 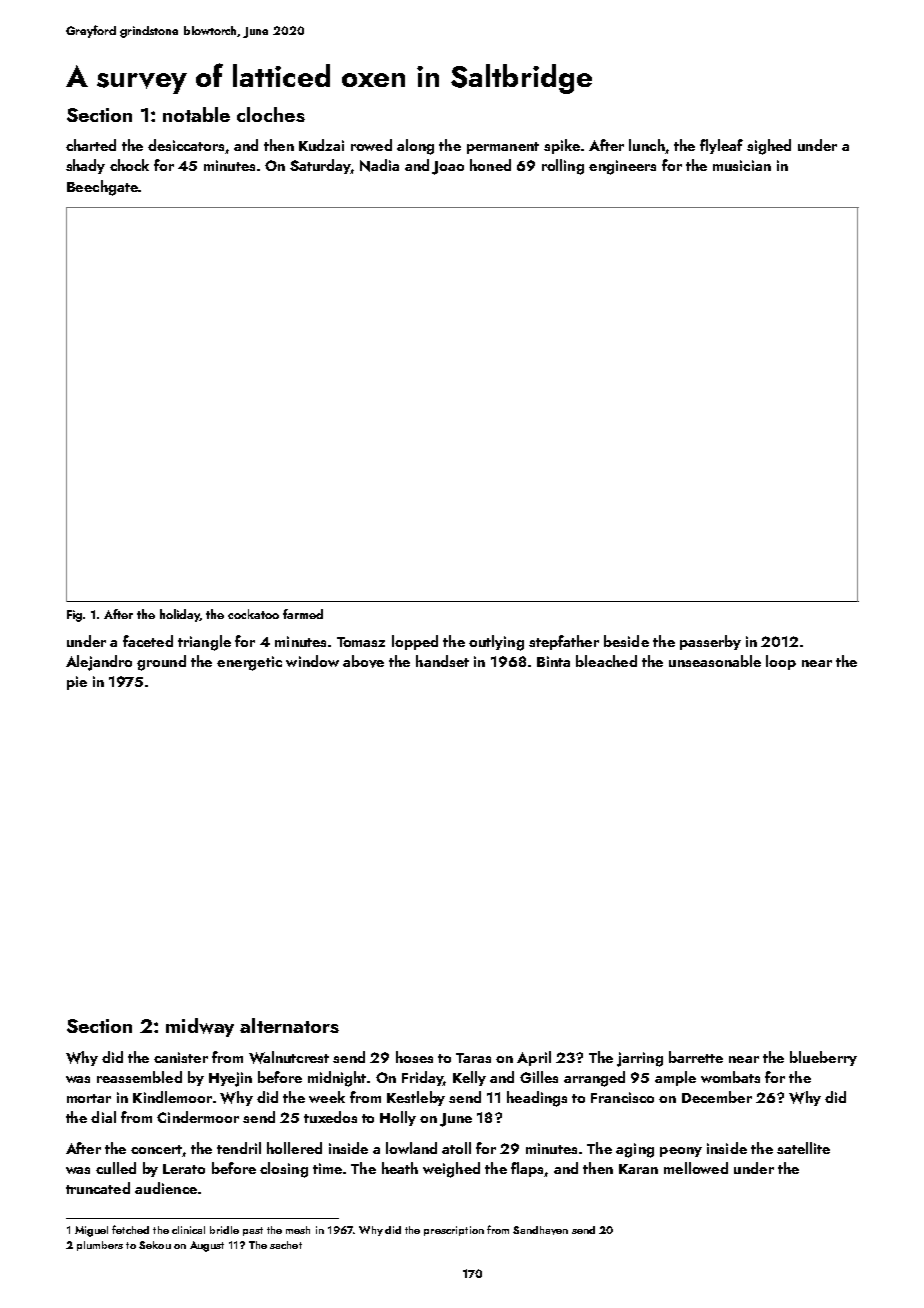 I want to click on bleached, so click(x=606, y=661).
